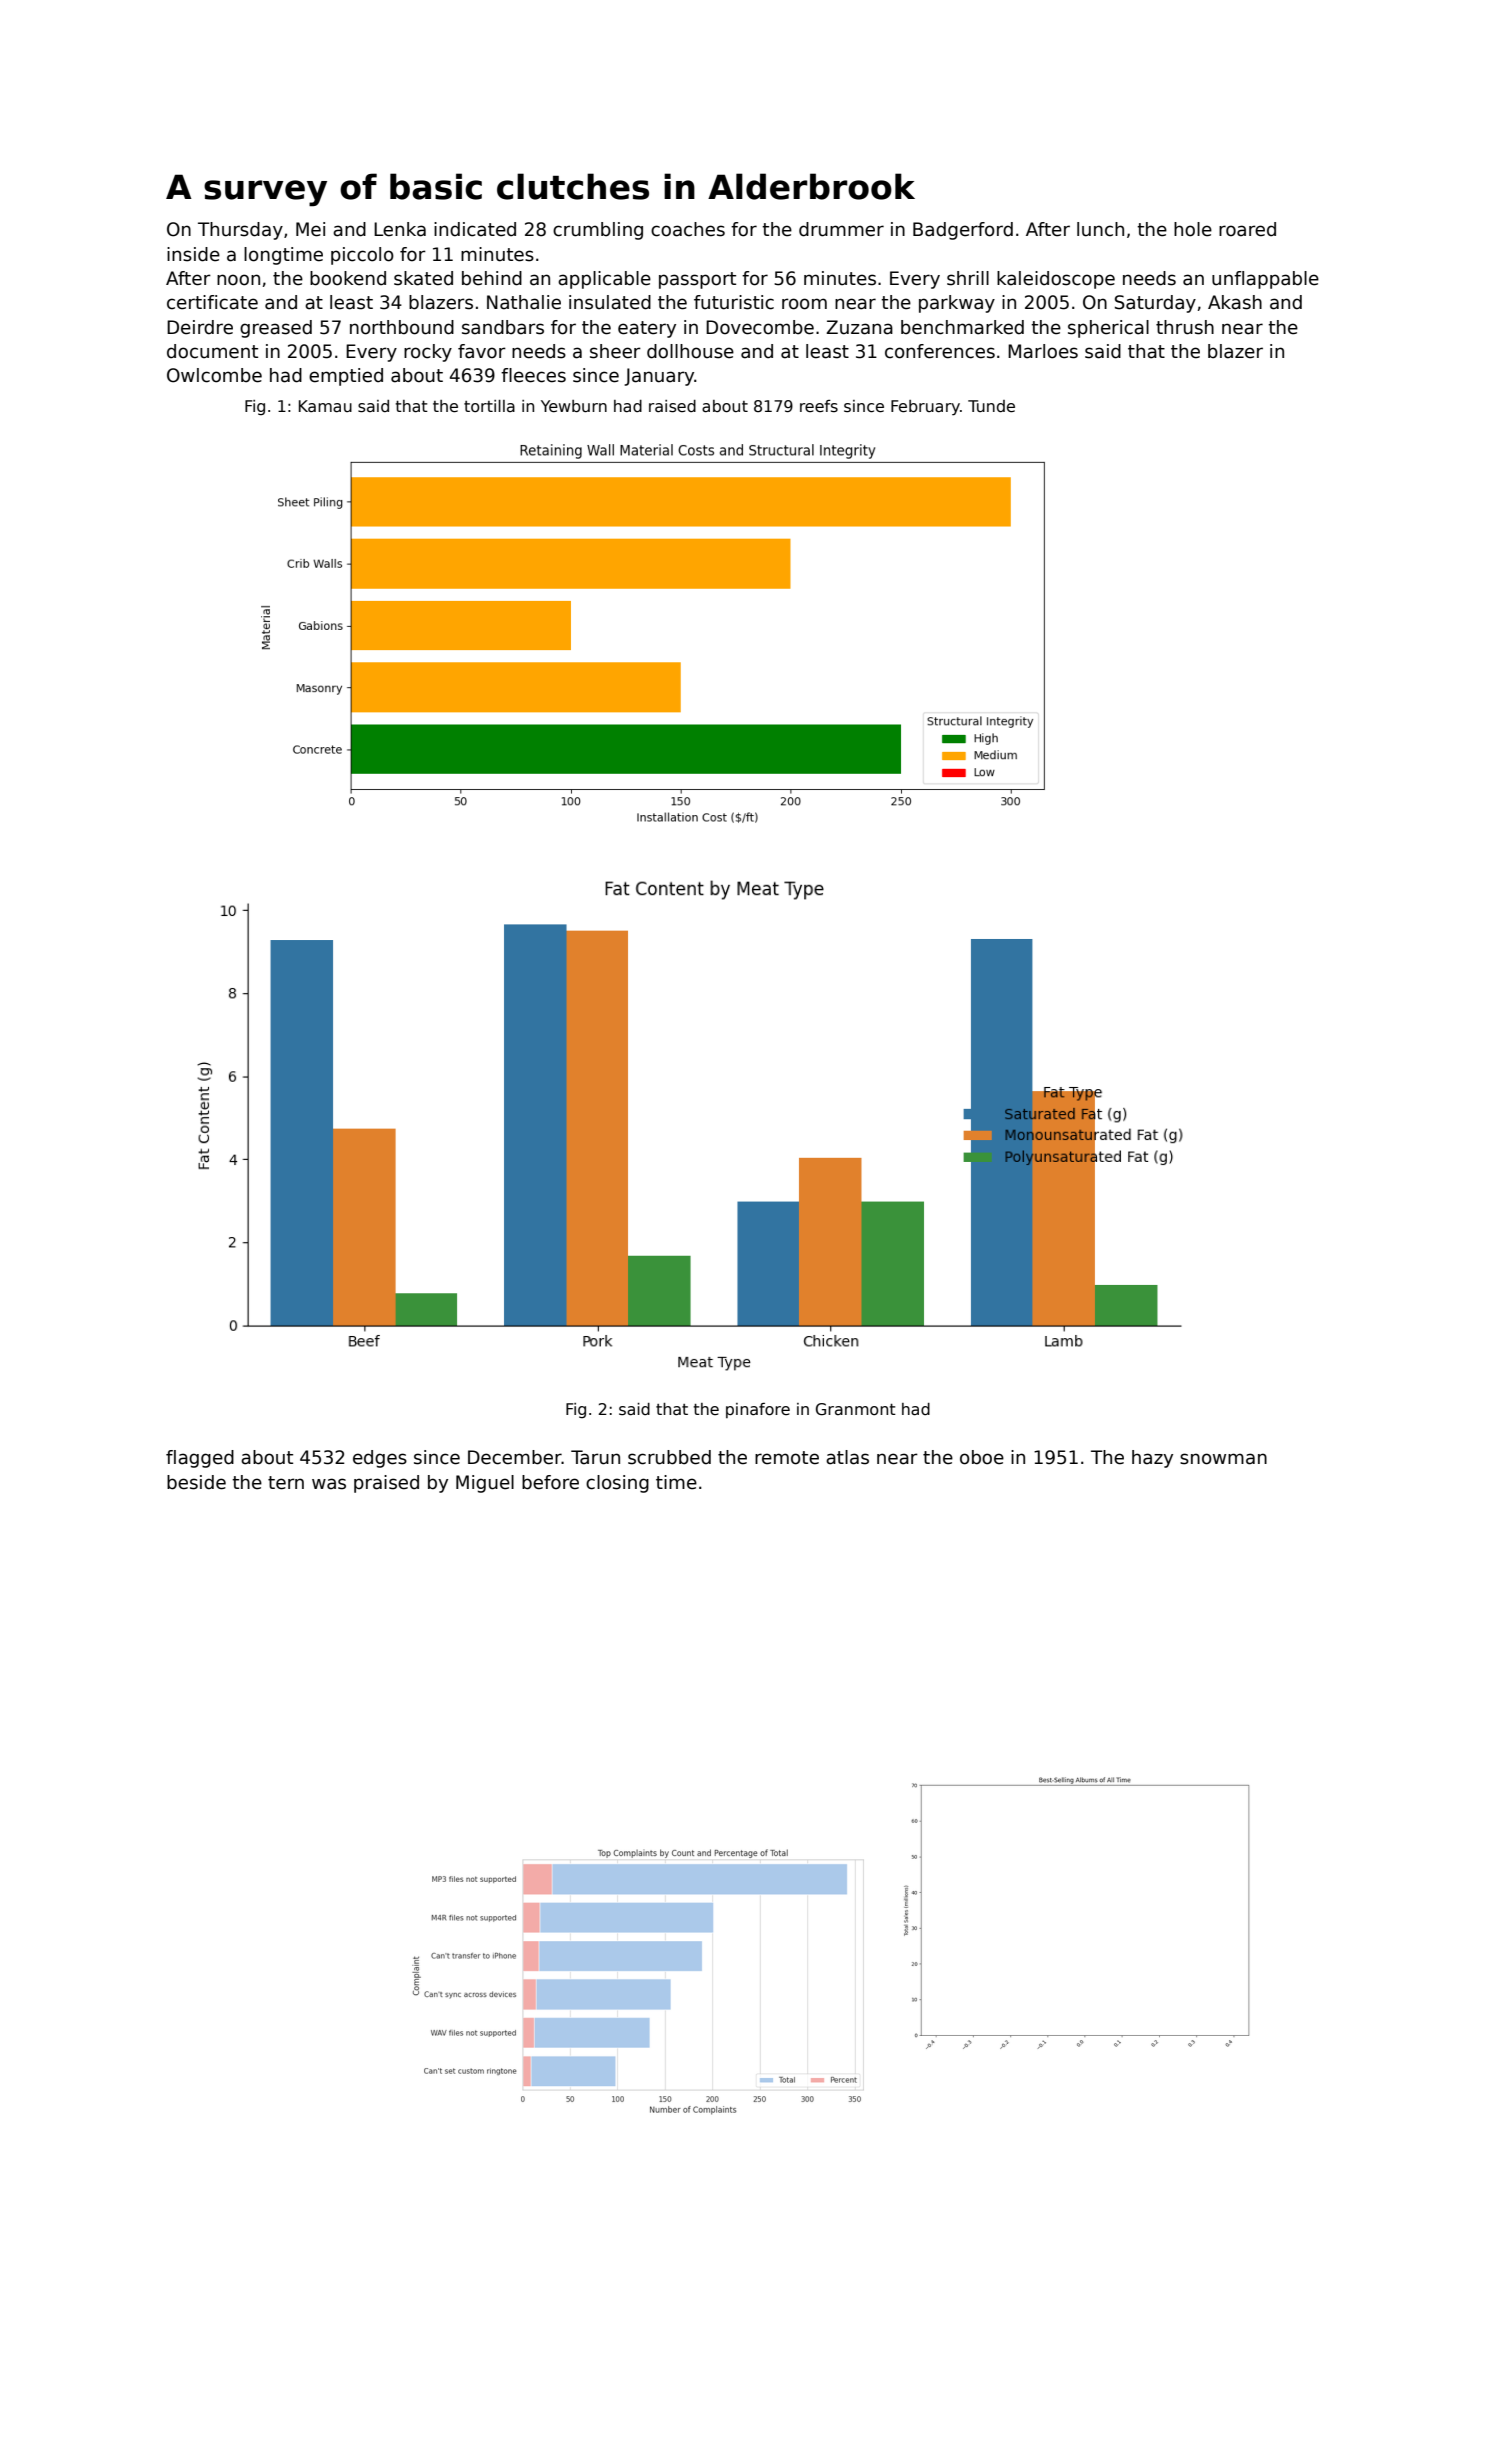  What do you see at coordinates (963, 231) in the screenshot?
I see `Badgerford` at bounding box center [963, 231].
